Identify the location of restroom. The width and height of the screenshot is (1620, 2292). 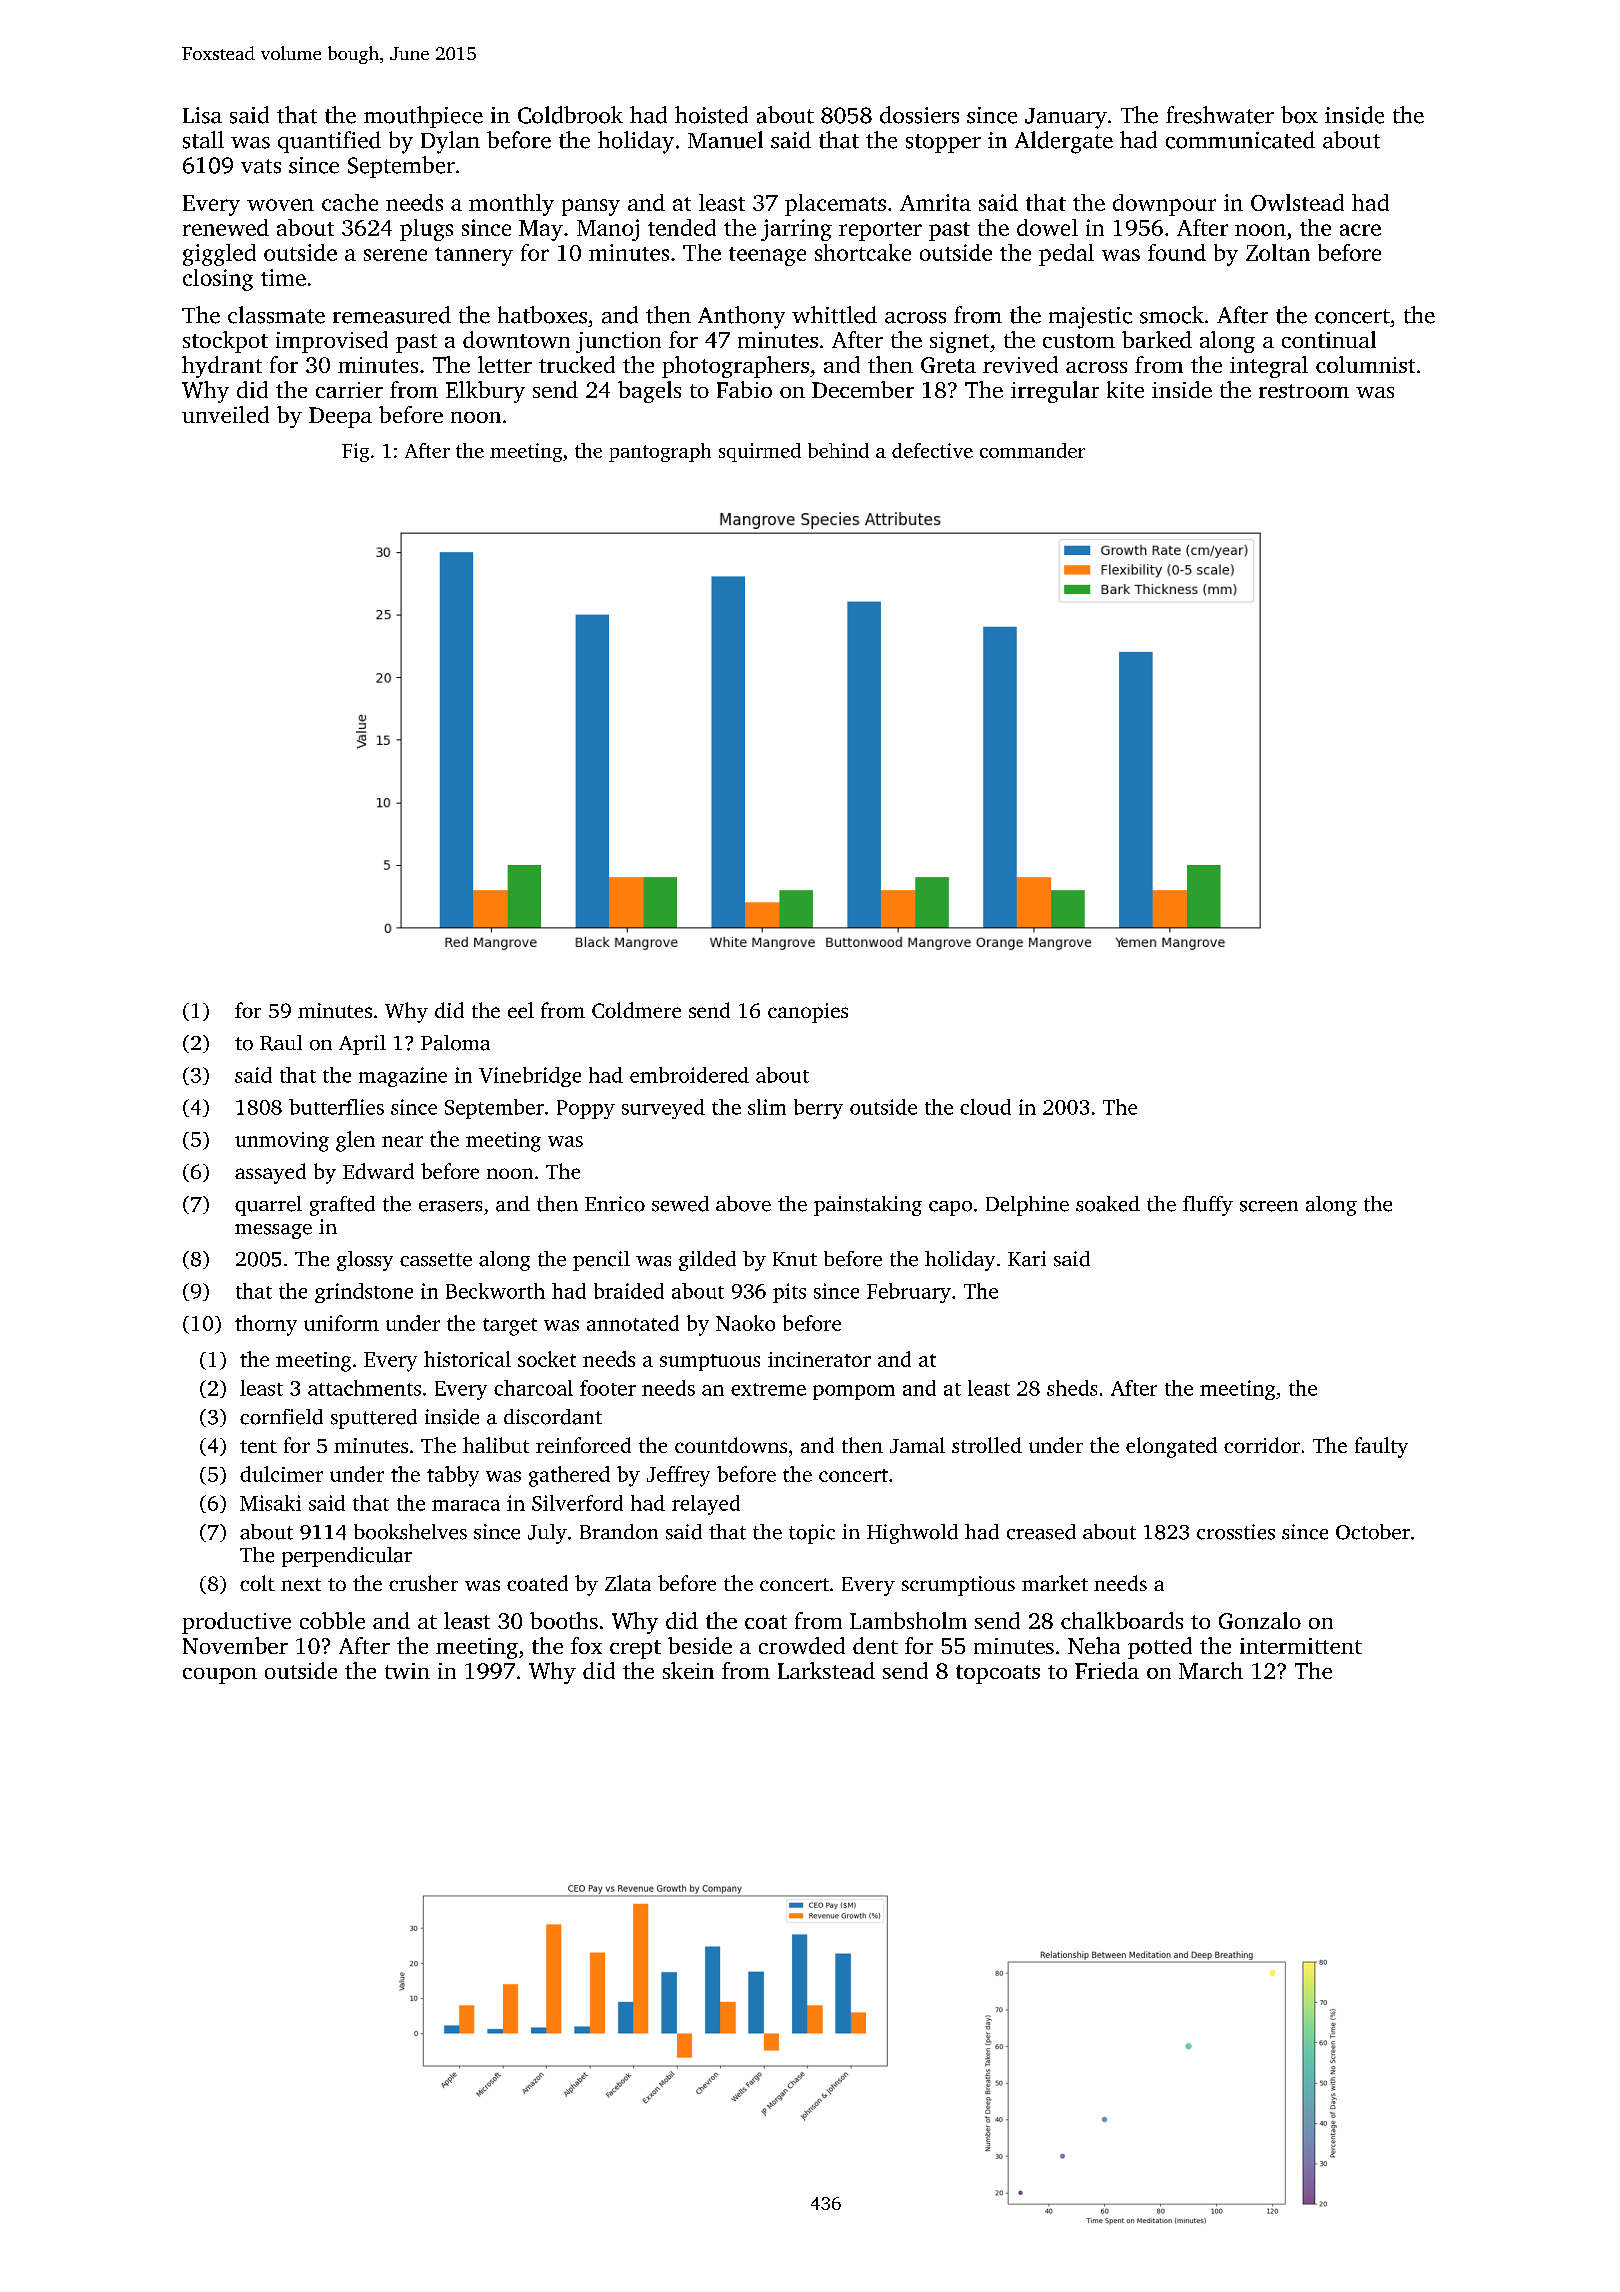
(1304, 391).
